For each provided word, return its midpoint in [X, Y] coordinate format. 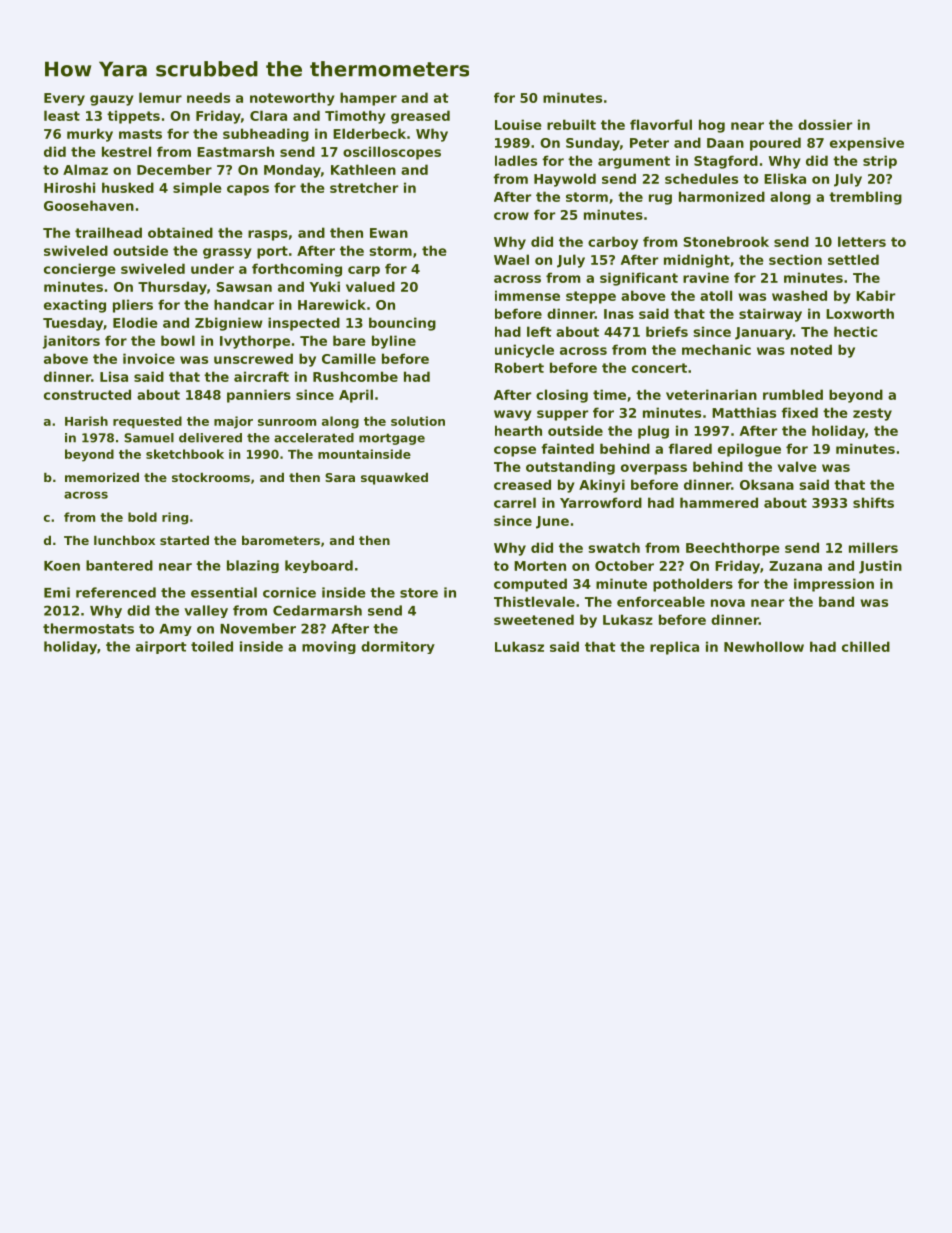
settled [853, 259]
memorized [102, 477]
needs [208, 97]
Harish [86, 421]
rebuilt [571, 124]
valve [797, 466]
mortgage [392, 439]
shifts [873, 502]
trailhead [108, 232]
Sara [340, 477]
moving [329, 647]
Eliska [785, 178]
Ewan [389, 233]
